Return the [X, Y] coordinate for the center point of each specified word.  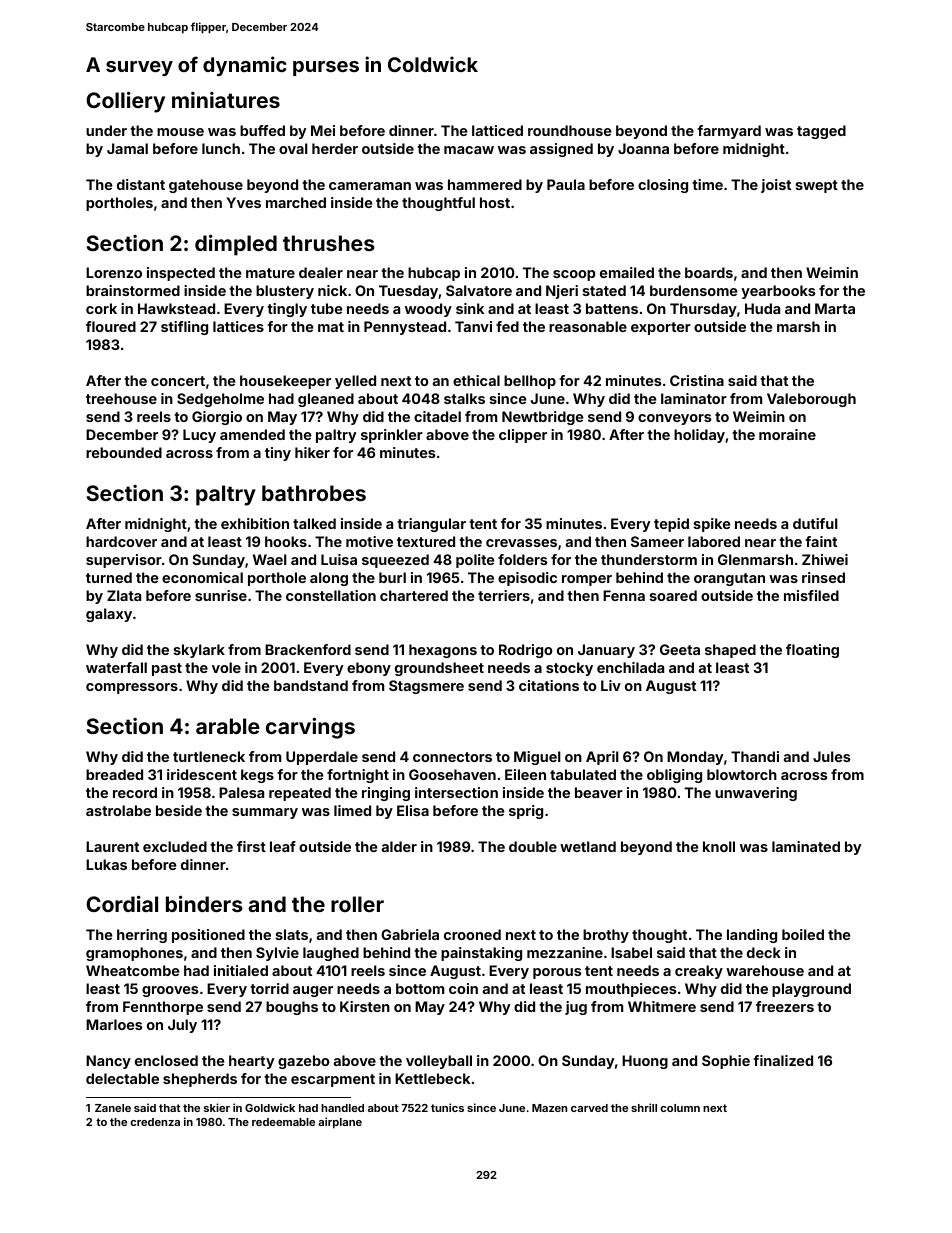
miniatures [226, 100]
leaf [283, 846]
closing [663, 186]
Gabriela [410, 934]
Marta [835, 308]
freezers [785, 1006]
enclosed [166, 1060]
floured [111, 326]
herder [335, 148]
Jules [832, 756]
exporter [661, 328]
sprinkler [392, 436]
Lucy [199, 436]
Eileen [525, 774]
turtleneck [209, 756]
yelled [355, 382]
